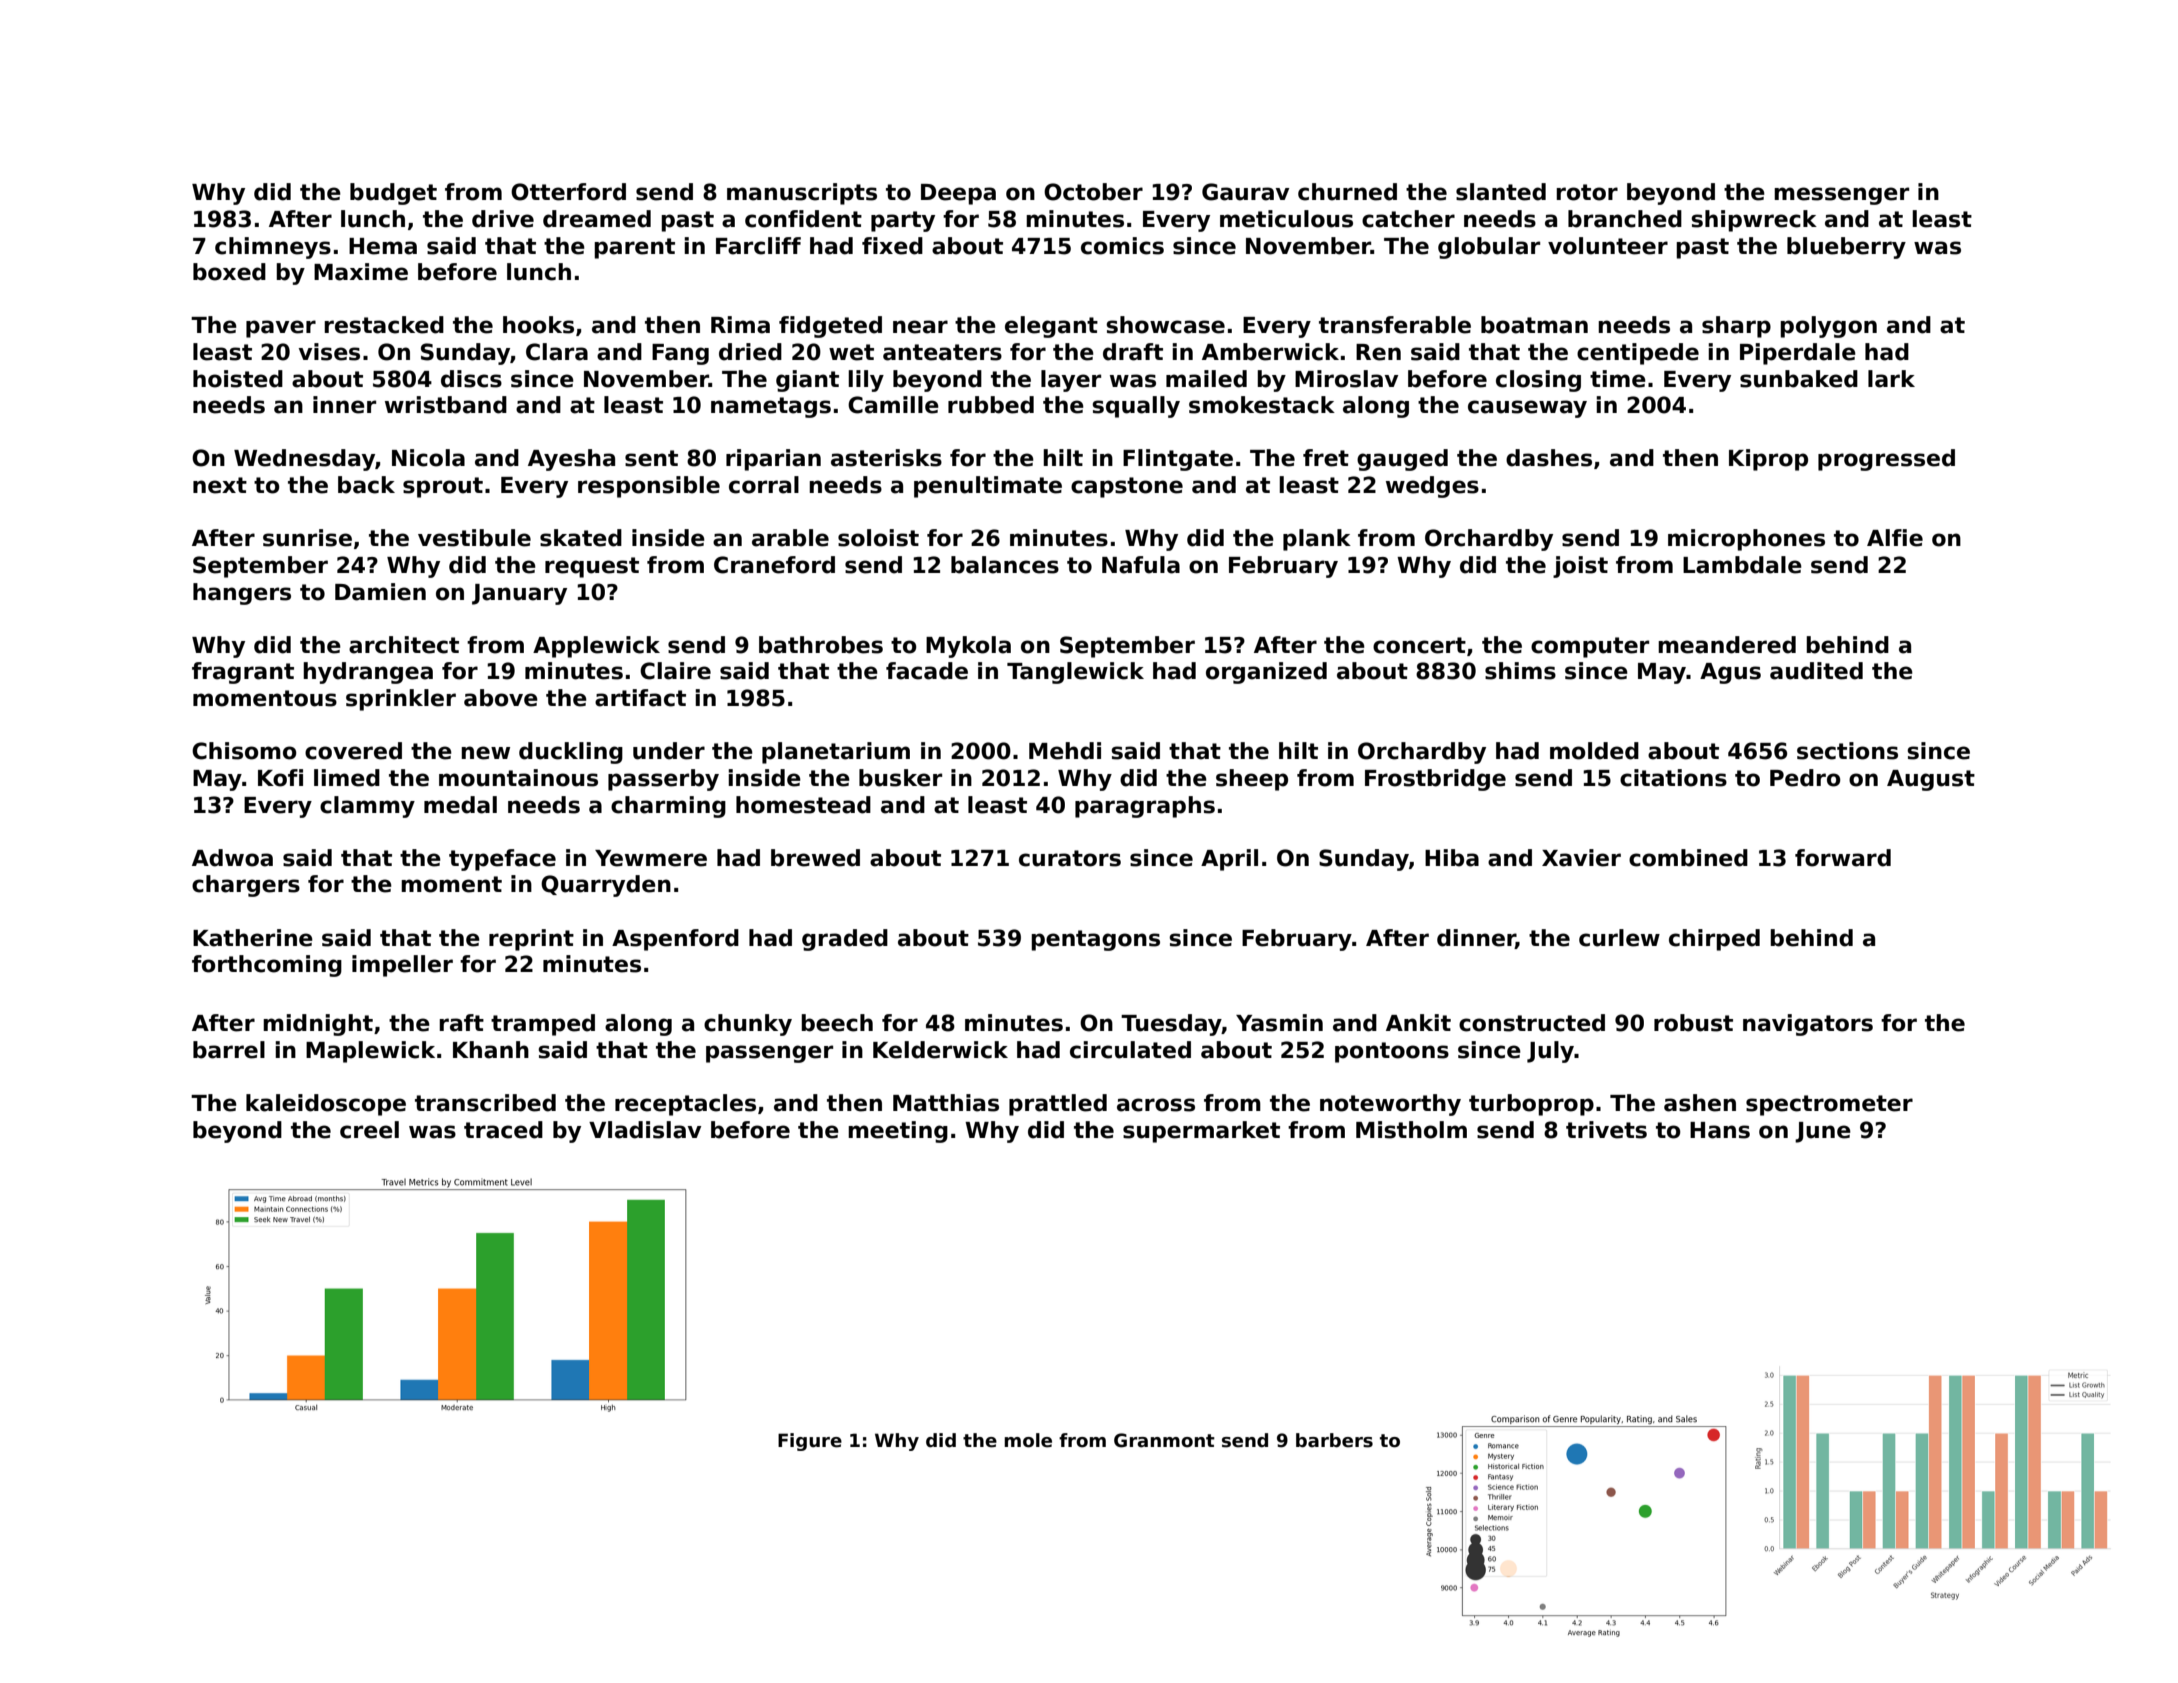  Describe the element at coordinates (369, 1130) in the screenshot. I see `creel` at that location.
